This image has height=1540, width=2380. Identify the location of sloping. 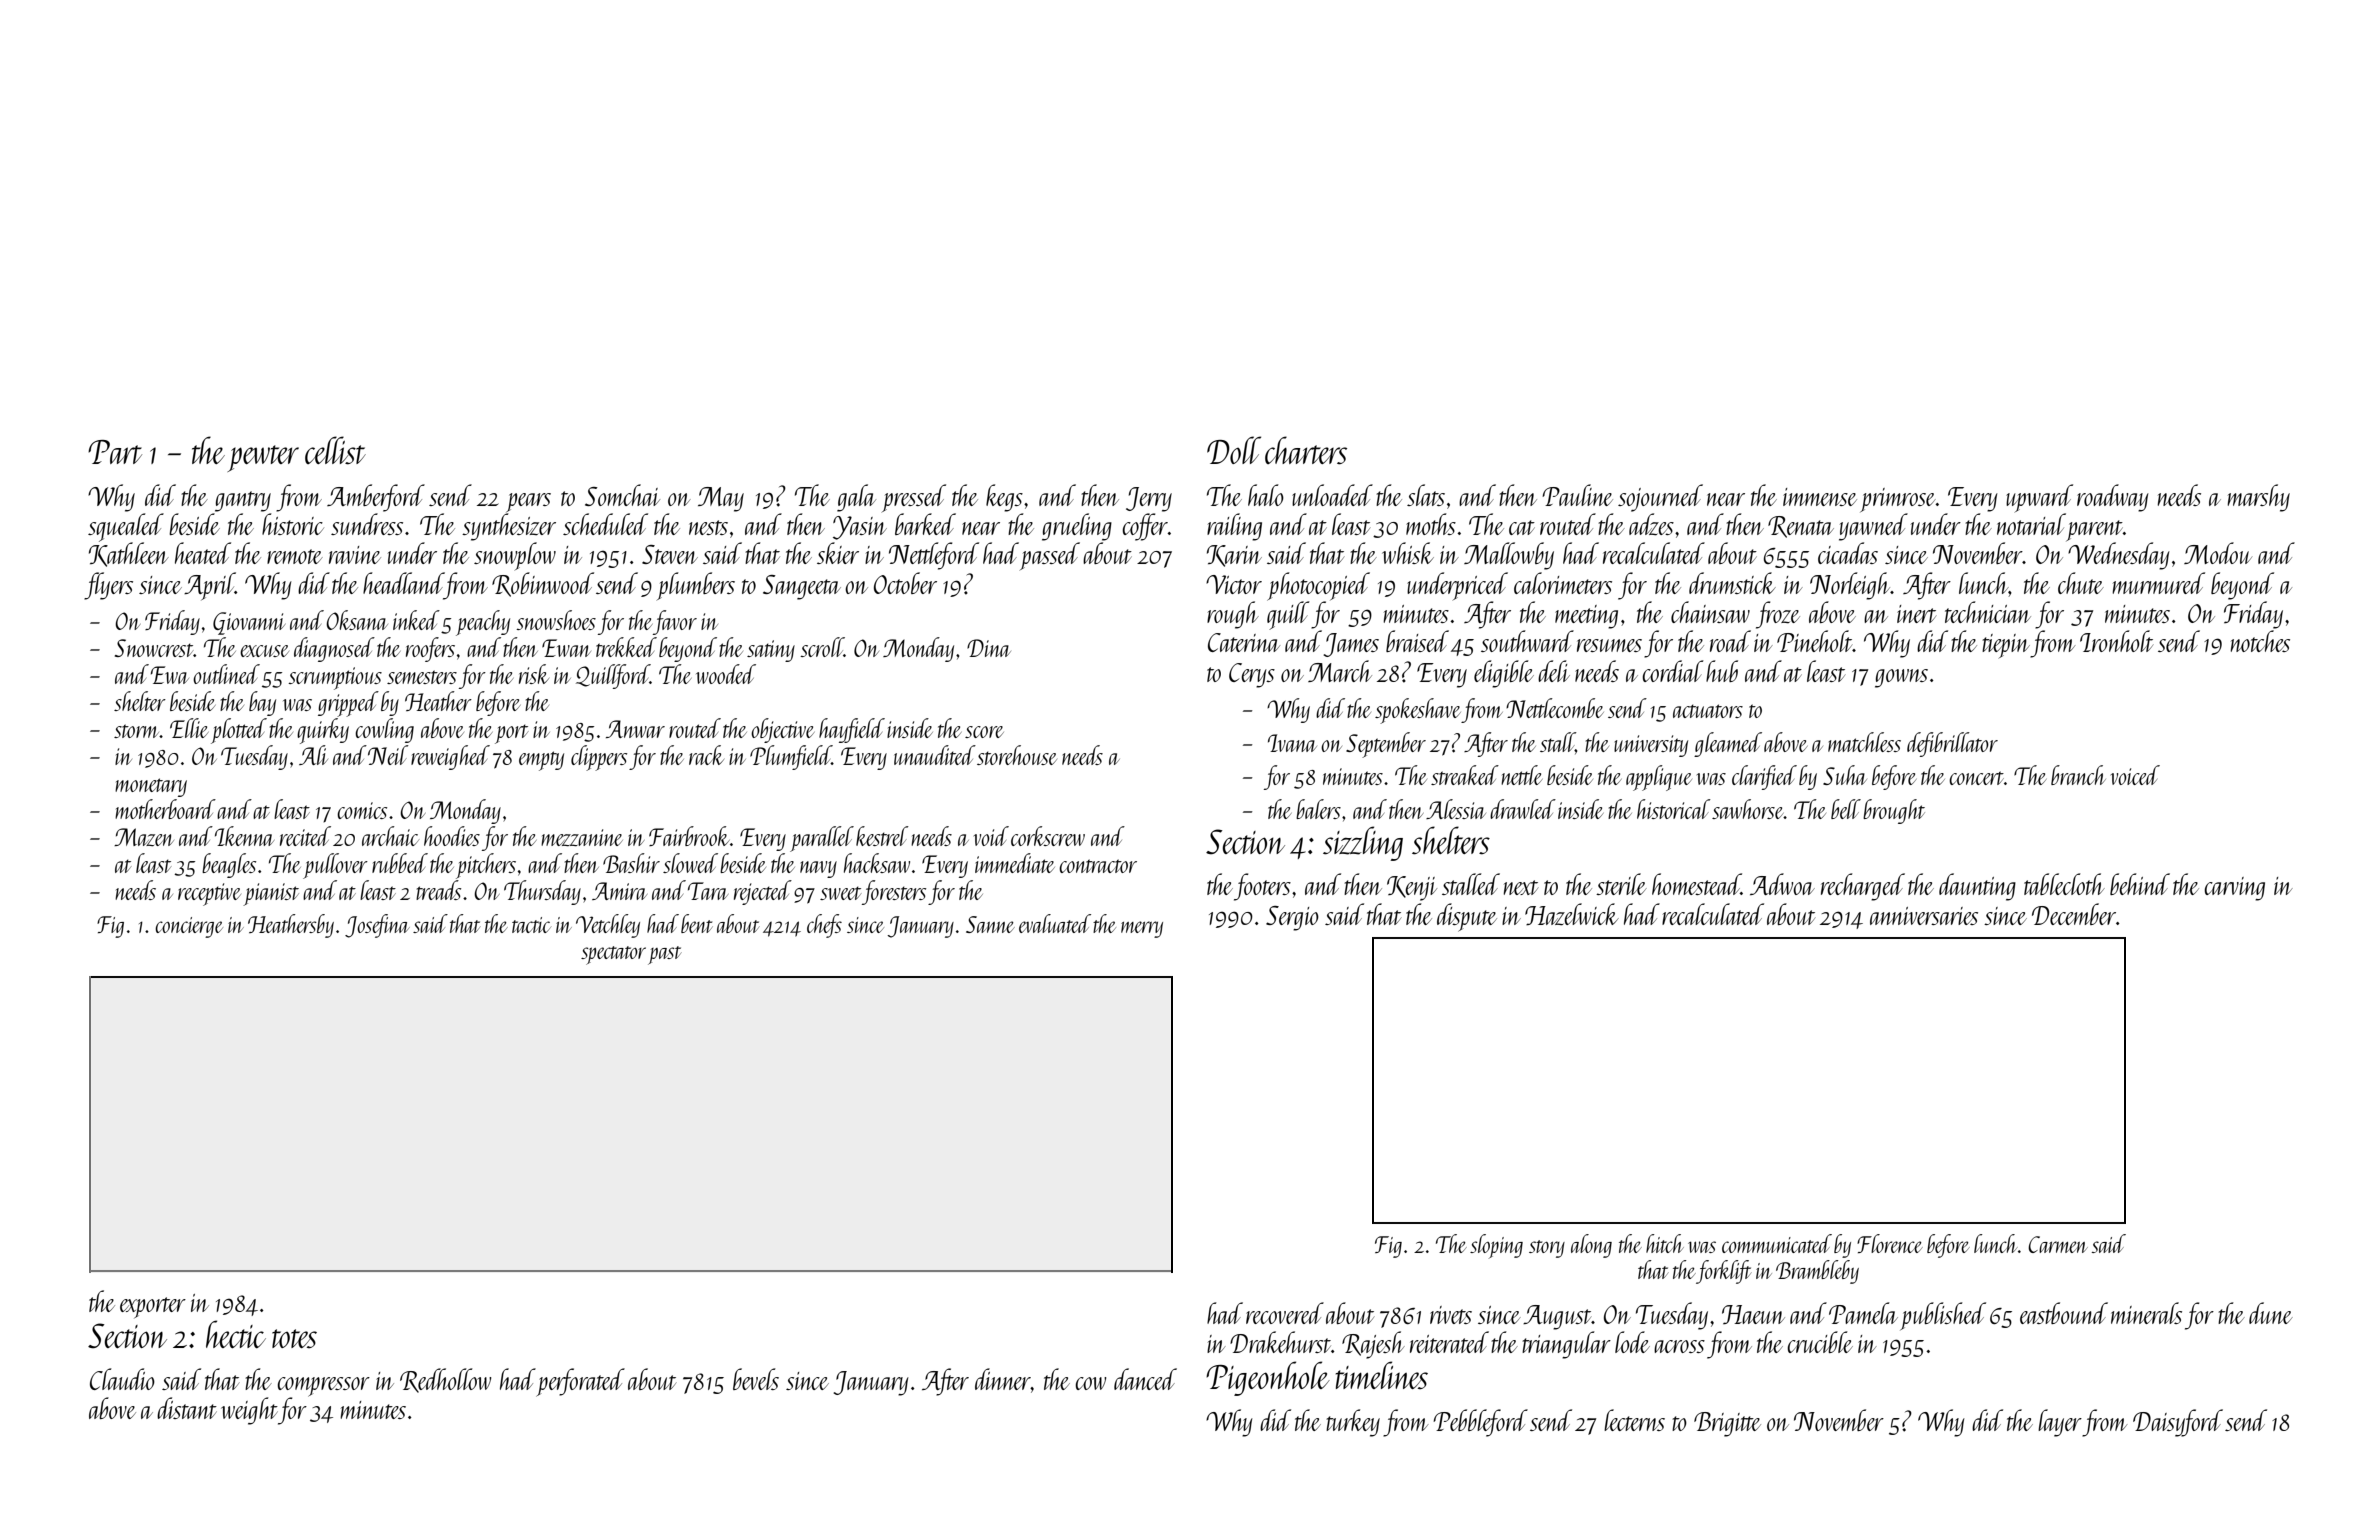
(1496, 1246).
